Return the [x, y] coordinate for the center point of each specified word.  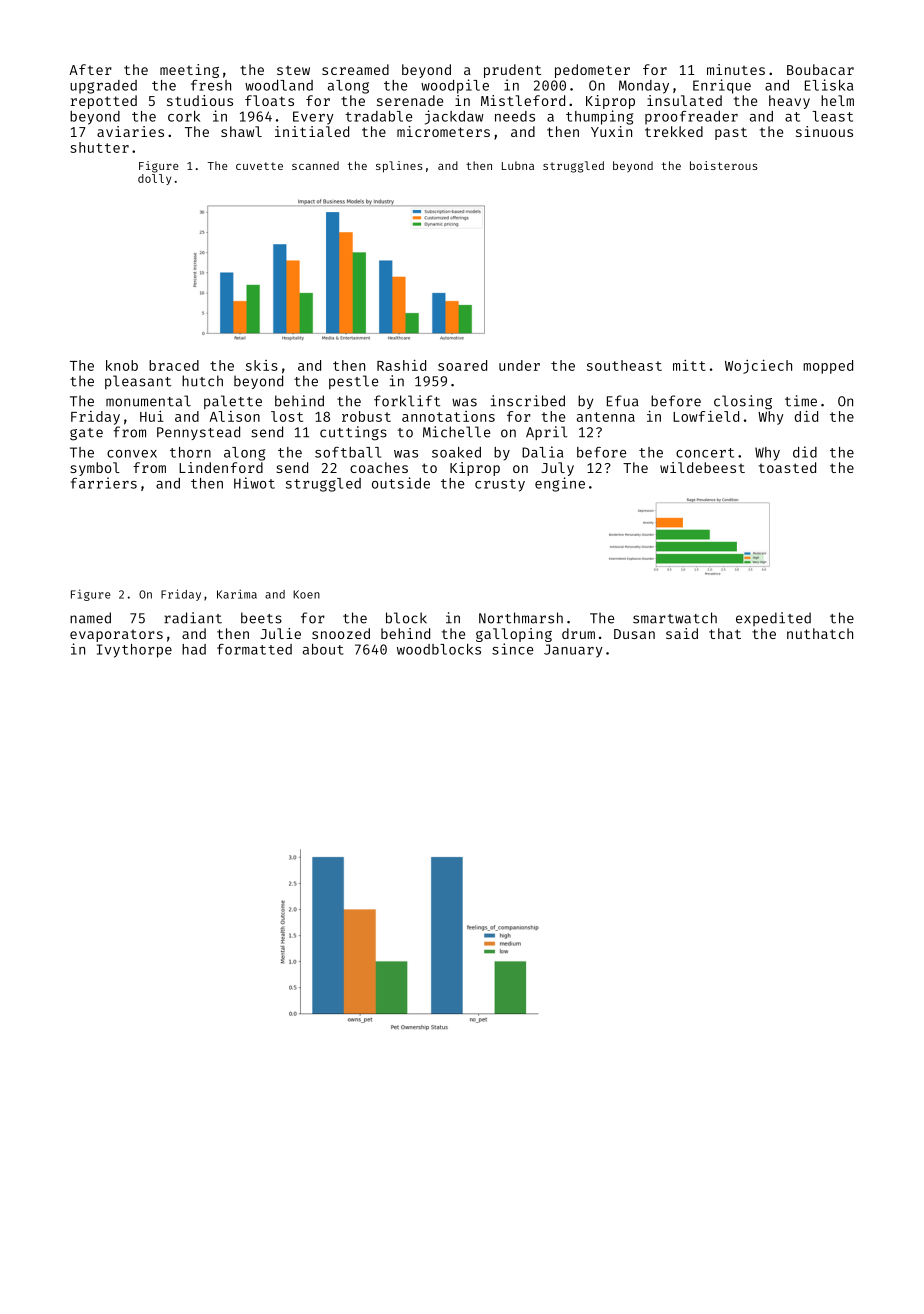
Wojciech [758, 366]
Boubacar [820, 69]
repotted [104, 102]
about [323, 649]
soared [462, 365]
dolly [154, 179]
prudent [512, 71]
